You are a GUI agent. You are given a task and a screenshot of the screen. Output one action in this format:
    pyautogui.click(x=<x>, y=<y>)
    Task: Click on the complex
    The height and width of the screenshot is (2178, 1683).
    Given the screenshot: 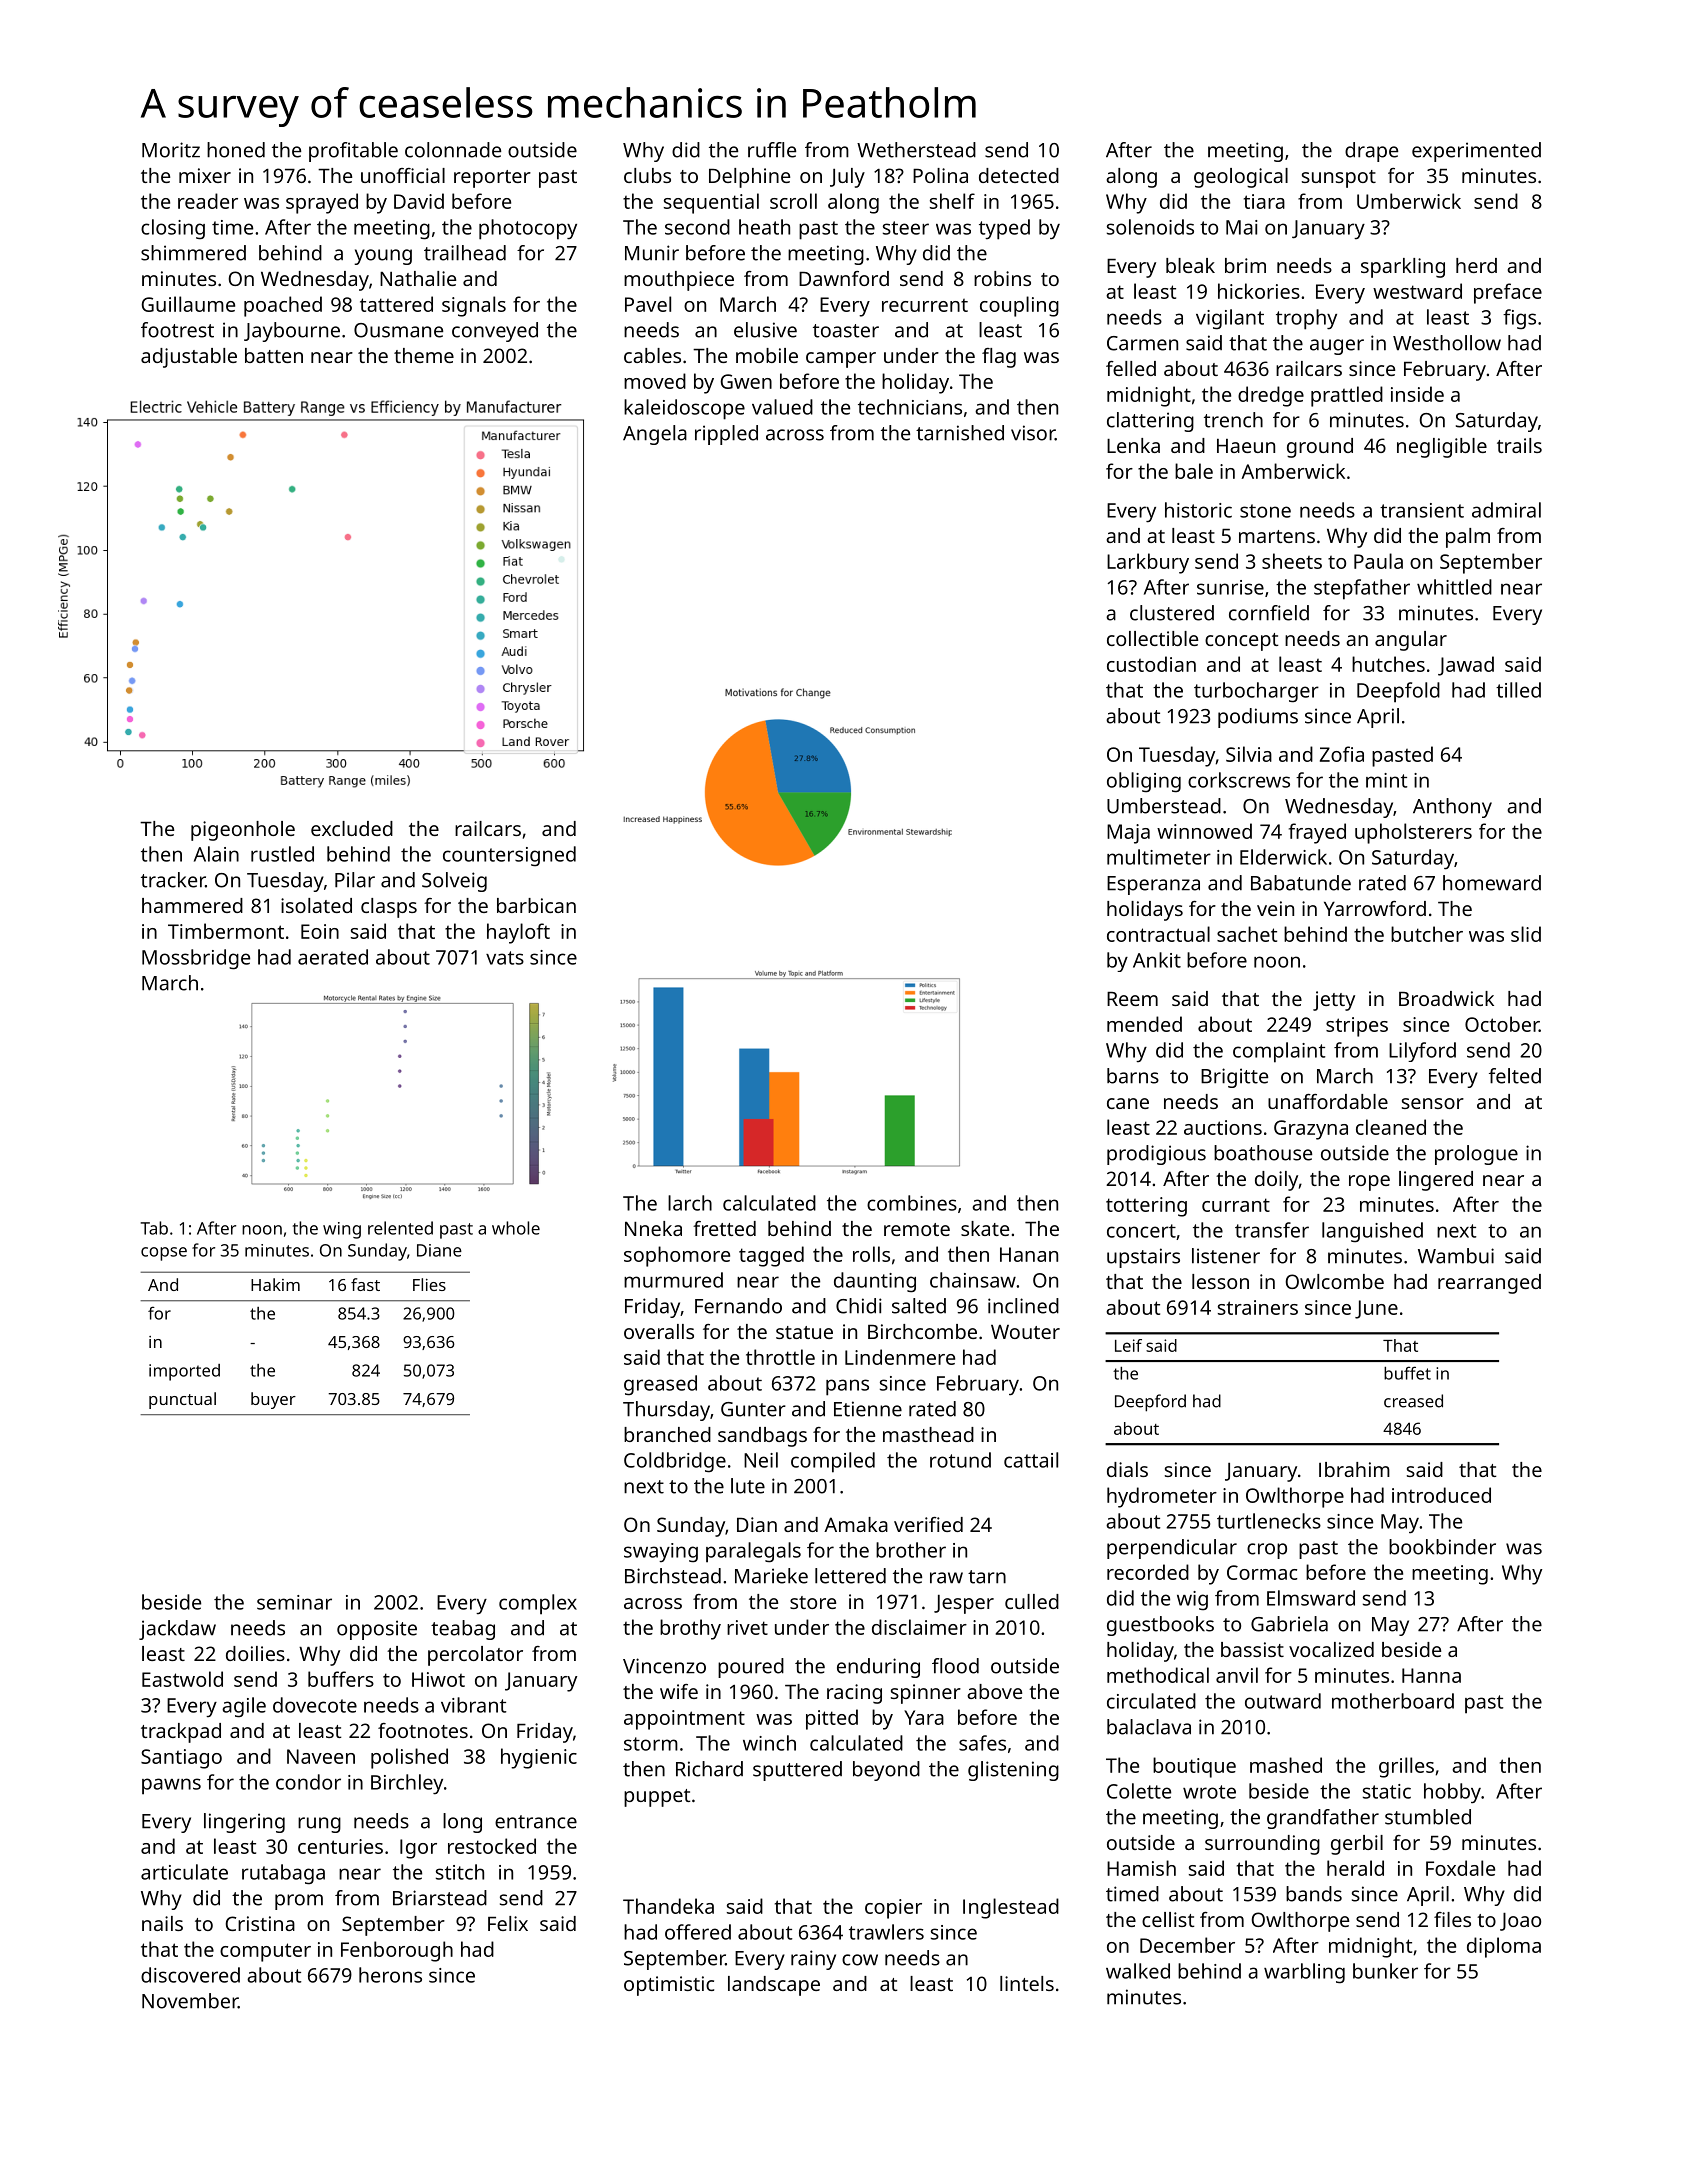 What is the action you would take?
    pyautogui.click(x=538, y=1604)
